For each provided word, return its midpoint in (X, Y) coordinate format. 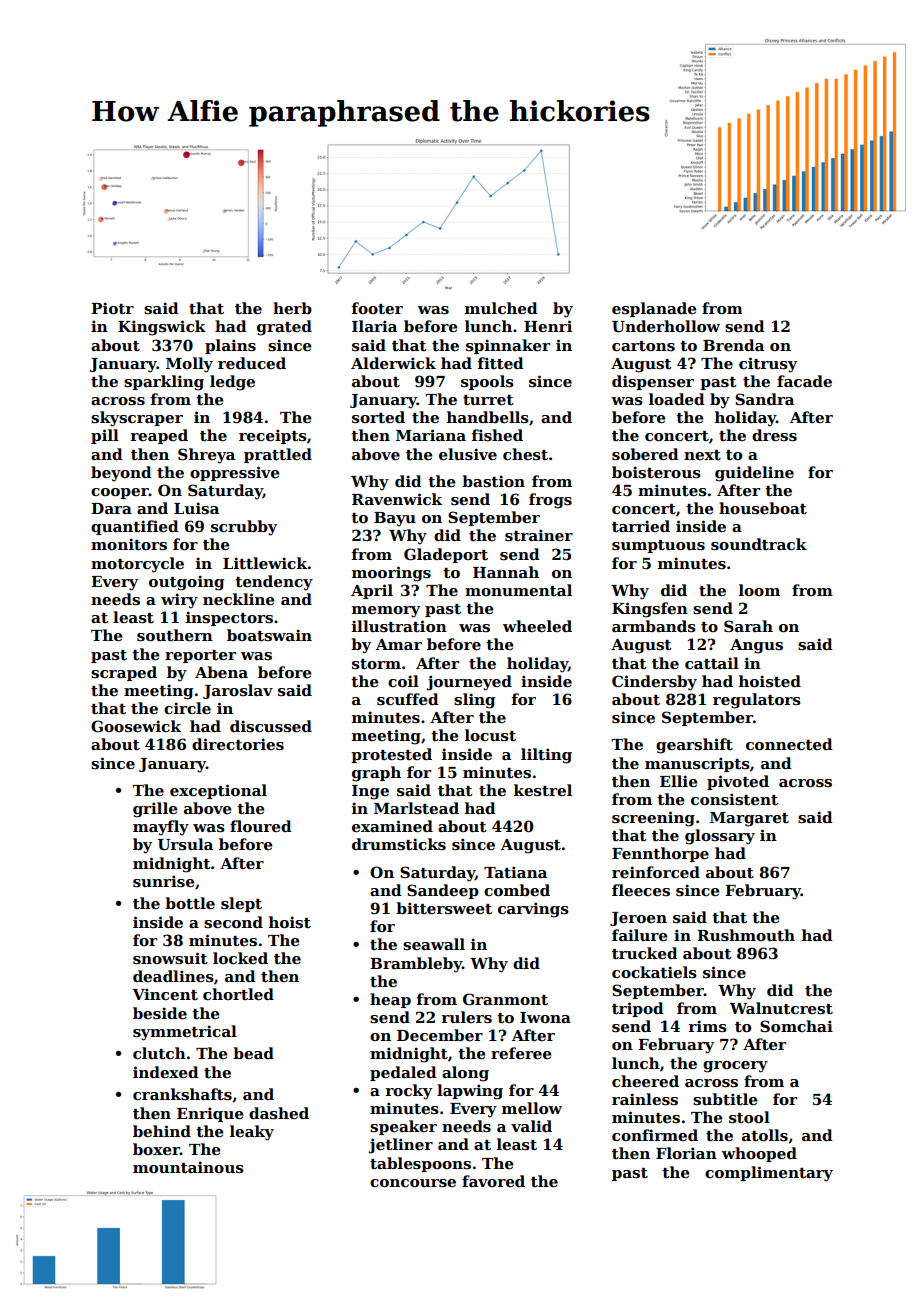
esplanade (654, 309)
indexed (166, 1072)
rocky (409, 1092)
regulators (757, 701)
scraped (124, 673)
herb (292, 308)
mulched (501, 308)
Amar (399, 644)
